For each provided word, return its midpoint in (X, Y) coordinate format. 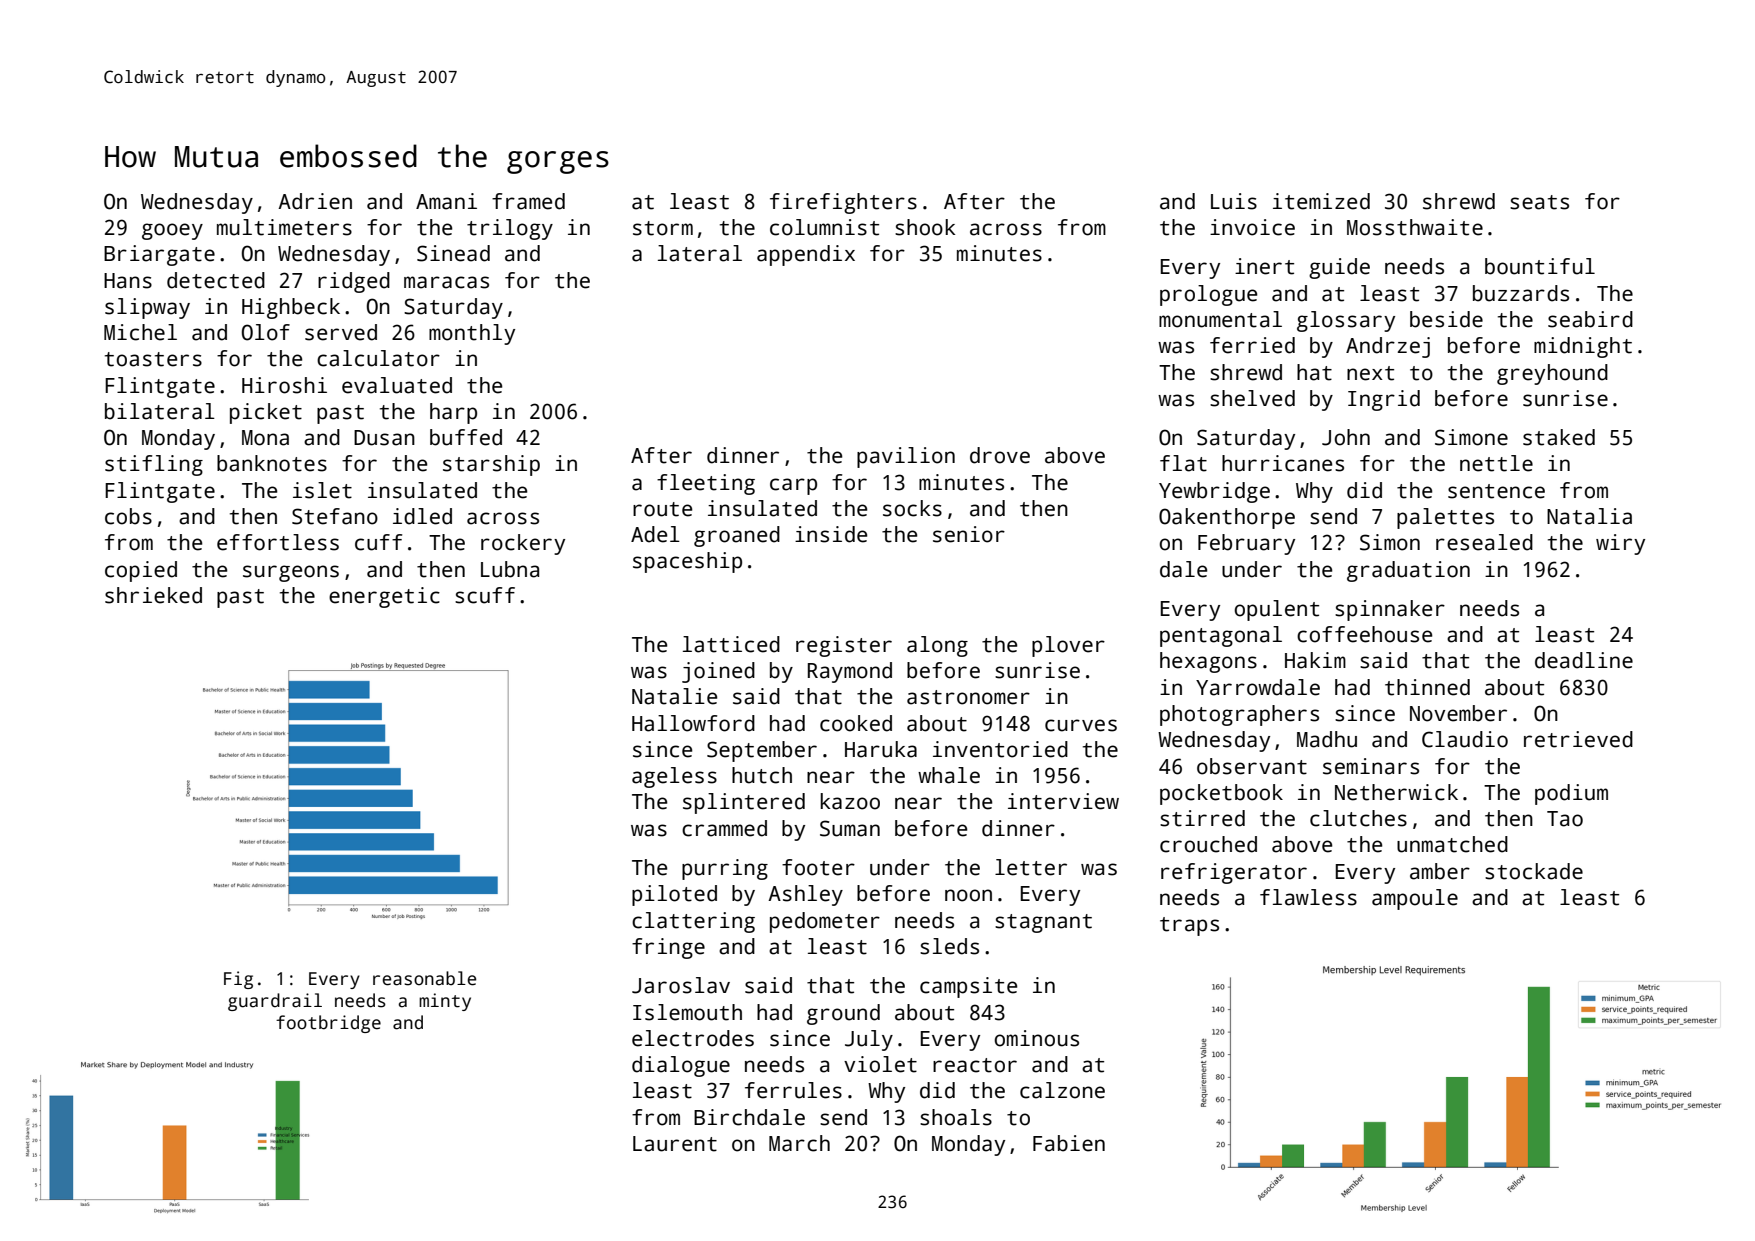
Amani (446, 201)
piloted (674, 895)
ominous (1036, 1038)
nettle (1496, 463)
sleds (949, 946)
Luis (1234, 201)
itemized (1321, 201)
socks (912, 508)
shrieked (153, 595)
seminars (1371, 766)
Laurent (675, 1144)
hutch (762, 775)
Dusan (384, 438)
